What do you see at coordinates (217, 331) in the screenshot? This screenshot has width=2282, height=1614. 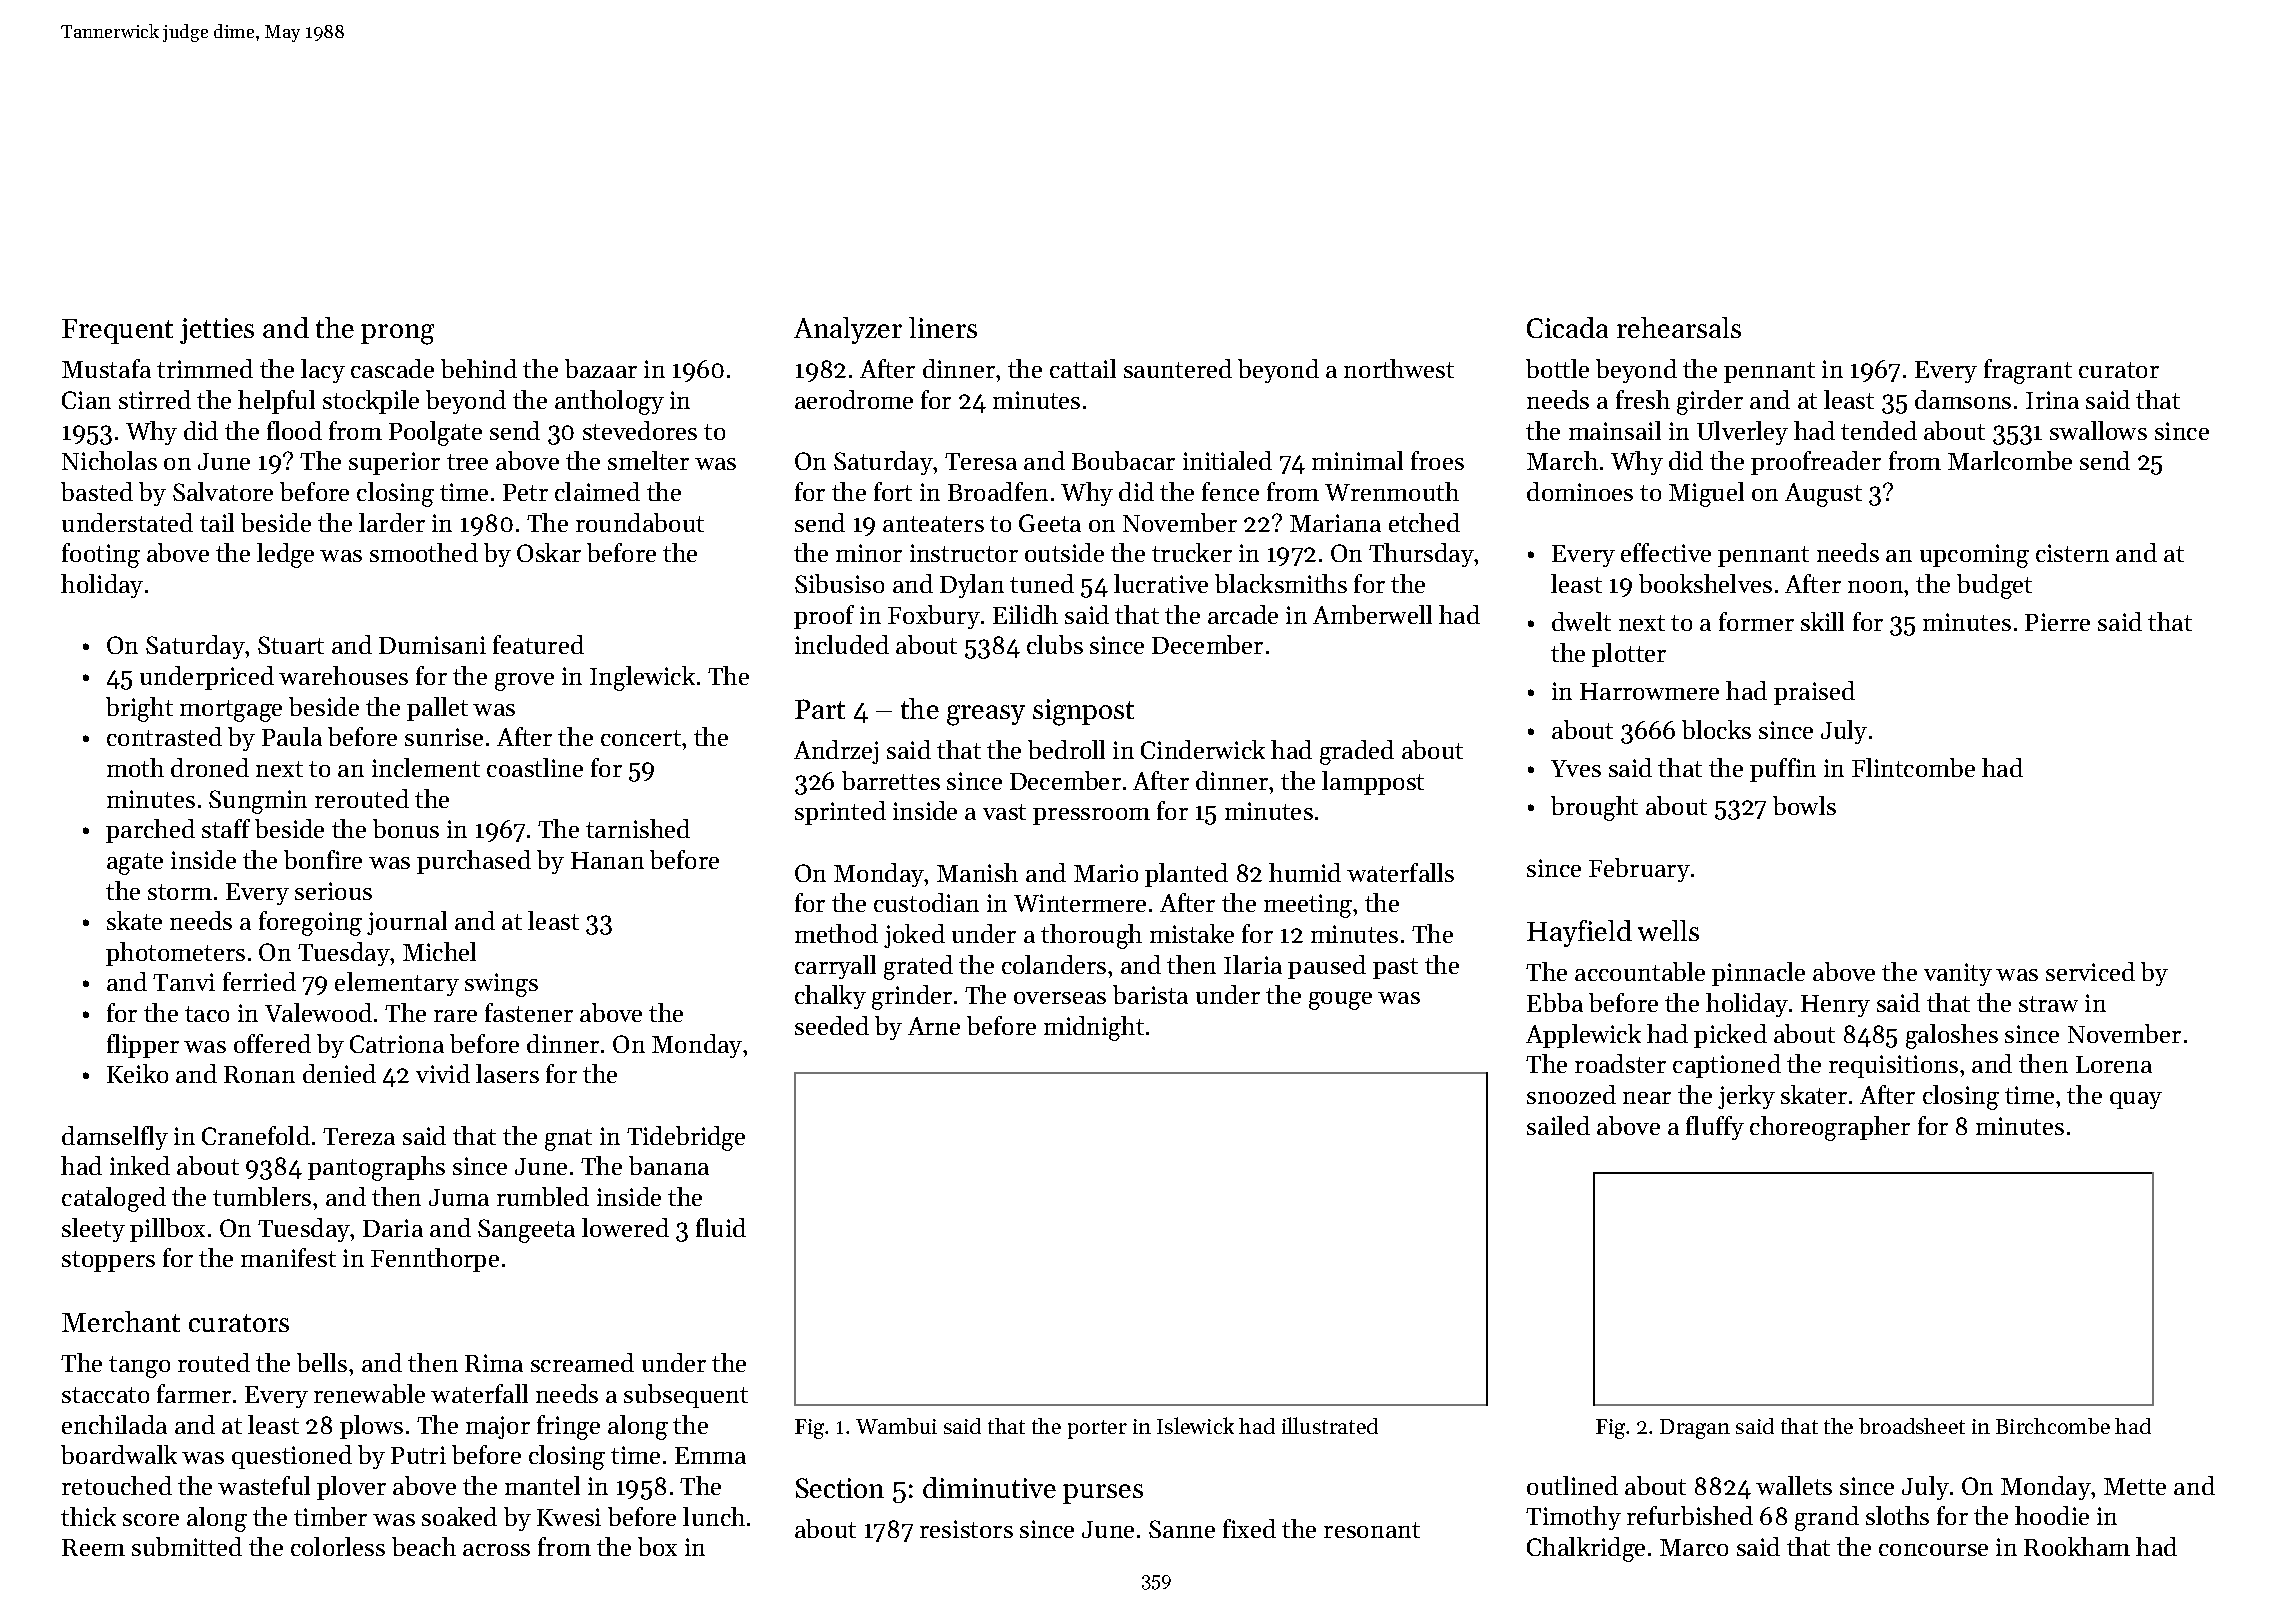 I see `jetties` at bounding box center [217, 331].
